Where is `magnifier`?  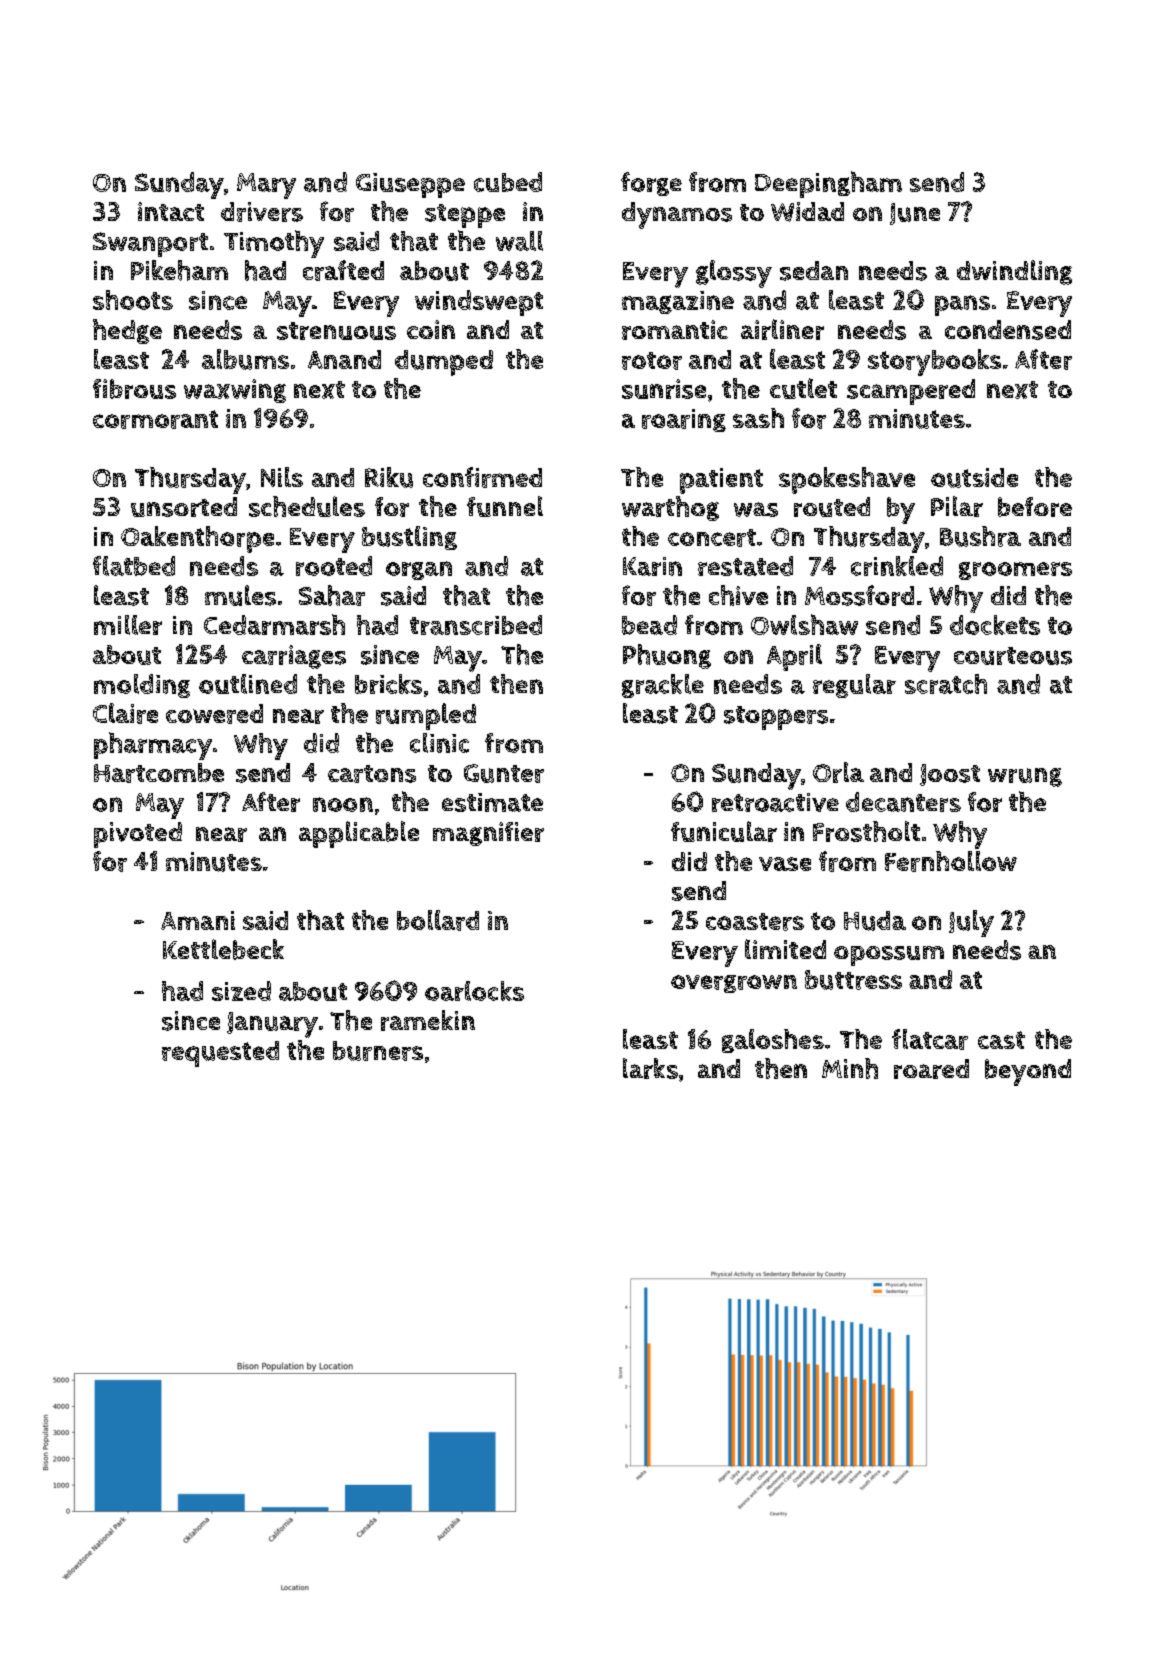 magnifier is located at coordinates (488, 834).
